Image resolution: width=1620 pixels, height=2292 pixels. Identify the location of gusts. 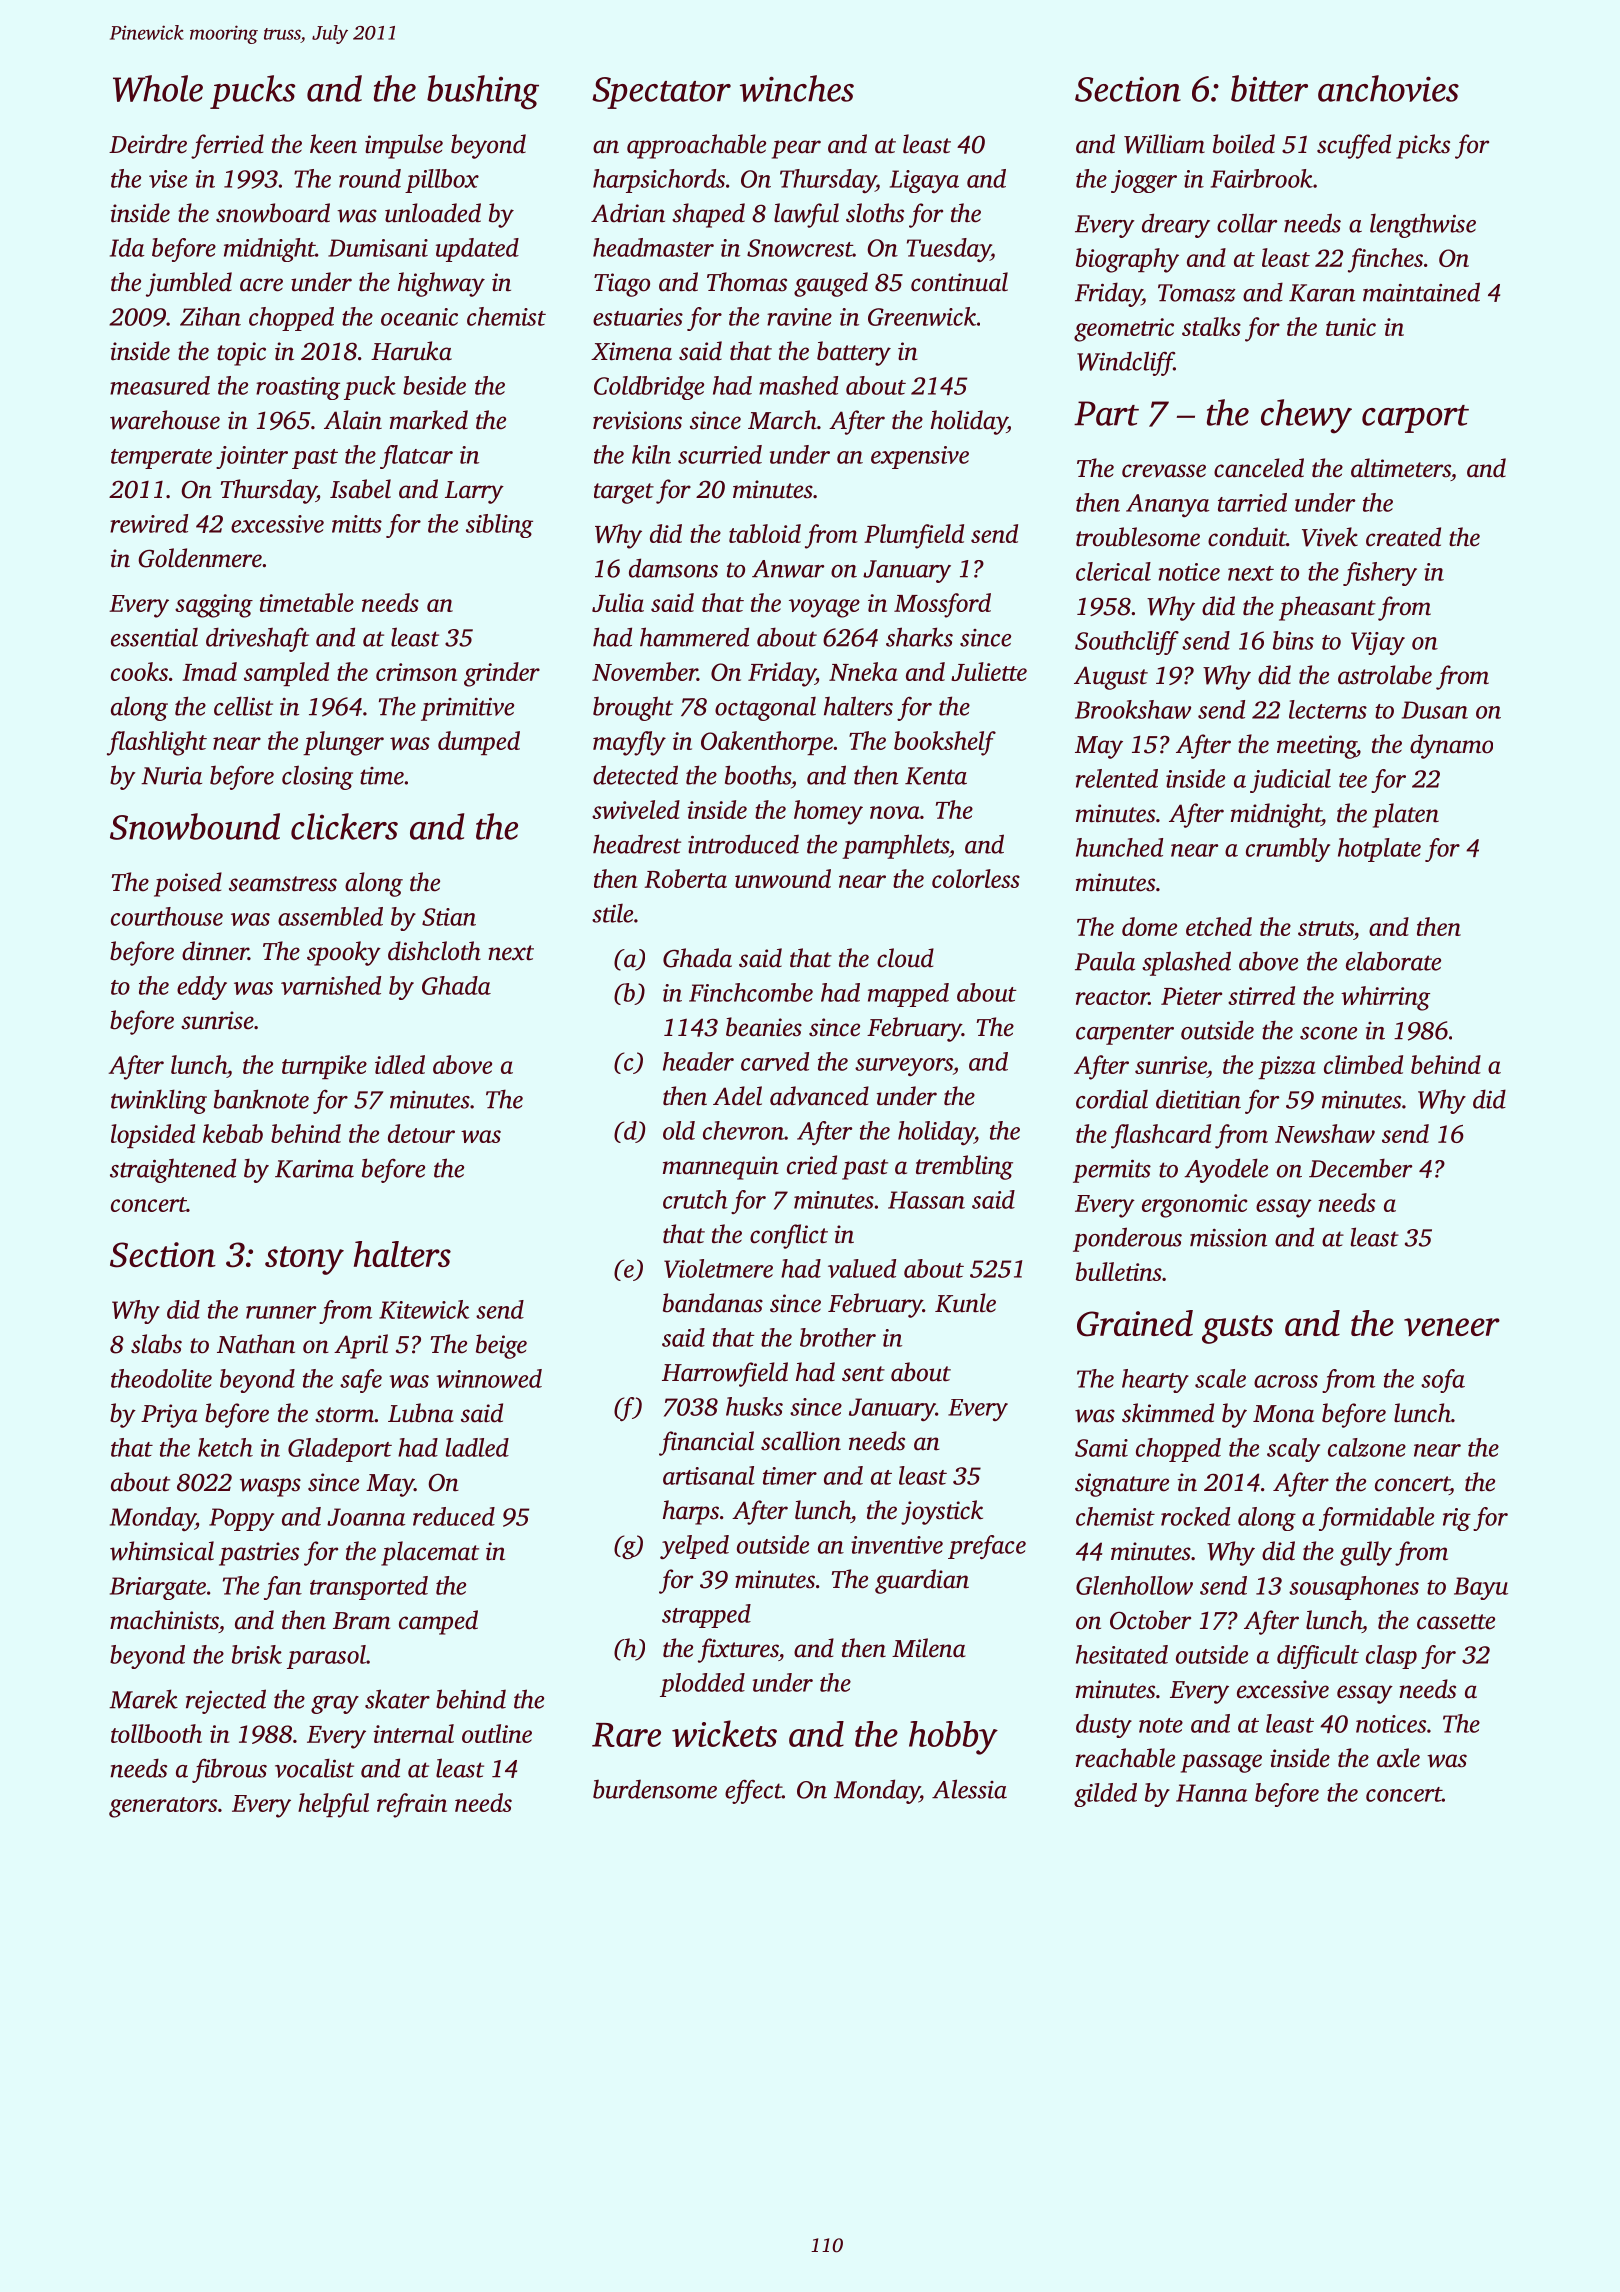
(1237, 1329).
